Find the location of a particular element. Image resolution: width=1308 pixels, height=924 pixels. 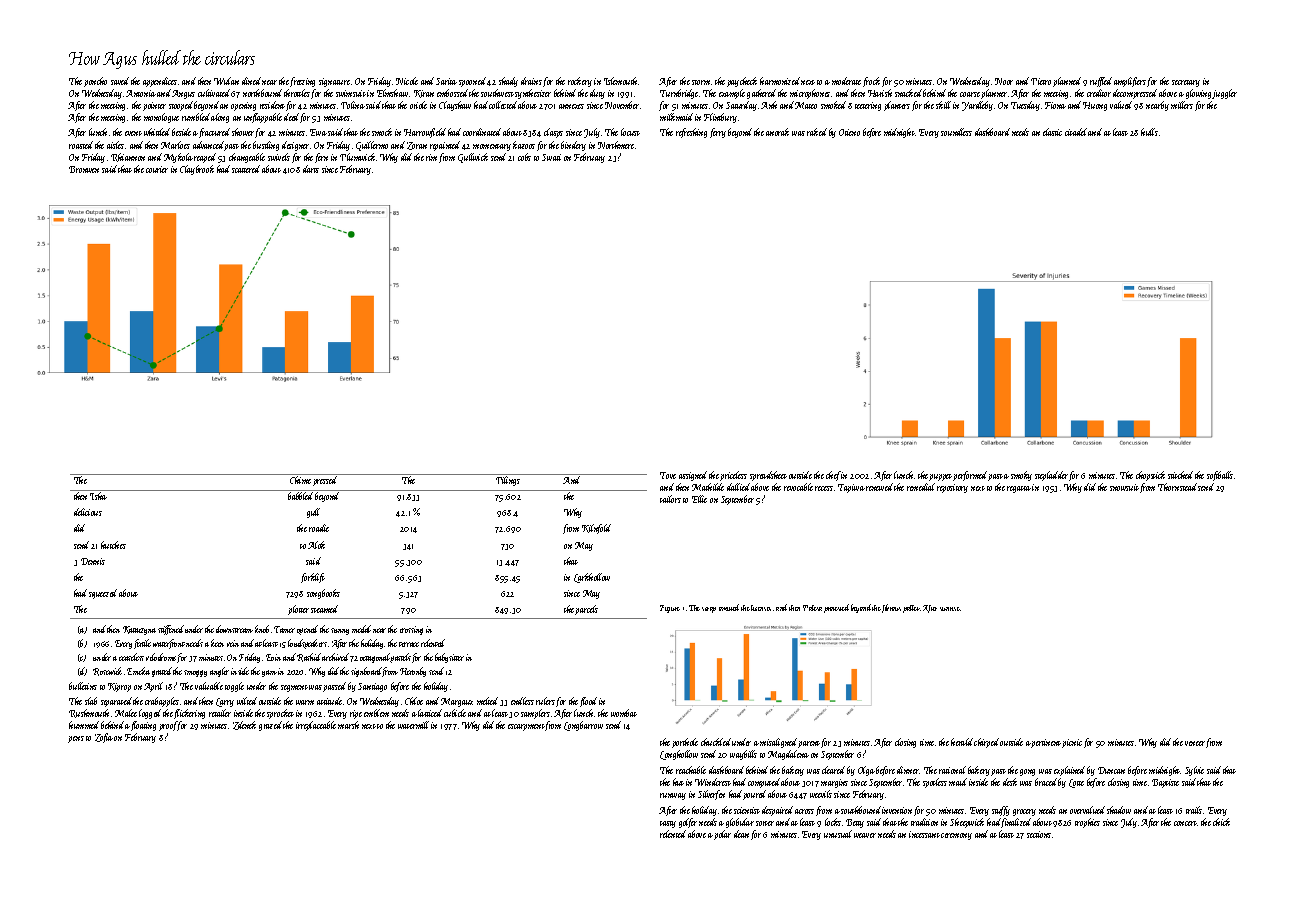

Swati is located at coordinates (551, 157).
